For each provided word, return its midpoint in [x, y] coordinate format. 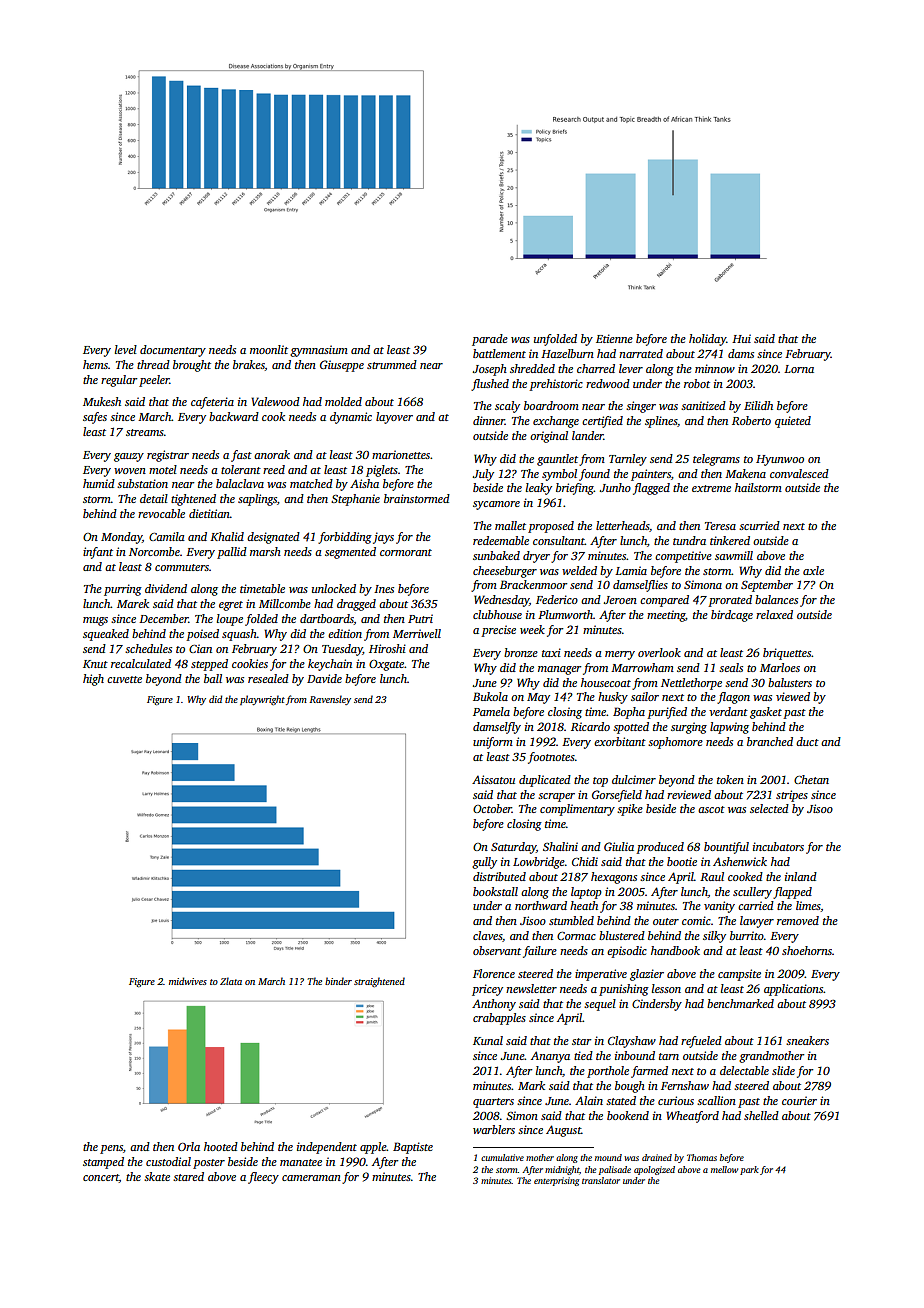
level [126, 349]
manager [559, 670]
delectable [744, 1070]
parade [490, 340]
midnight [562, 1170]
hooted [221, 1146]
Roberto [751, 420]
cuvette [124, 679]
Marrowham [642, 667]
